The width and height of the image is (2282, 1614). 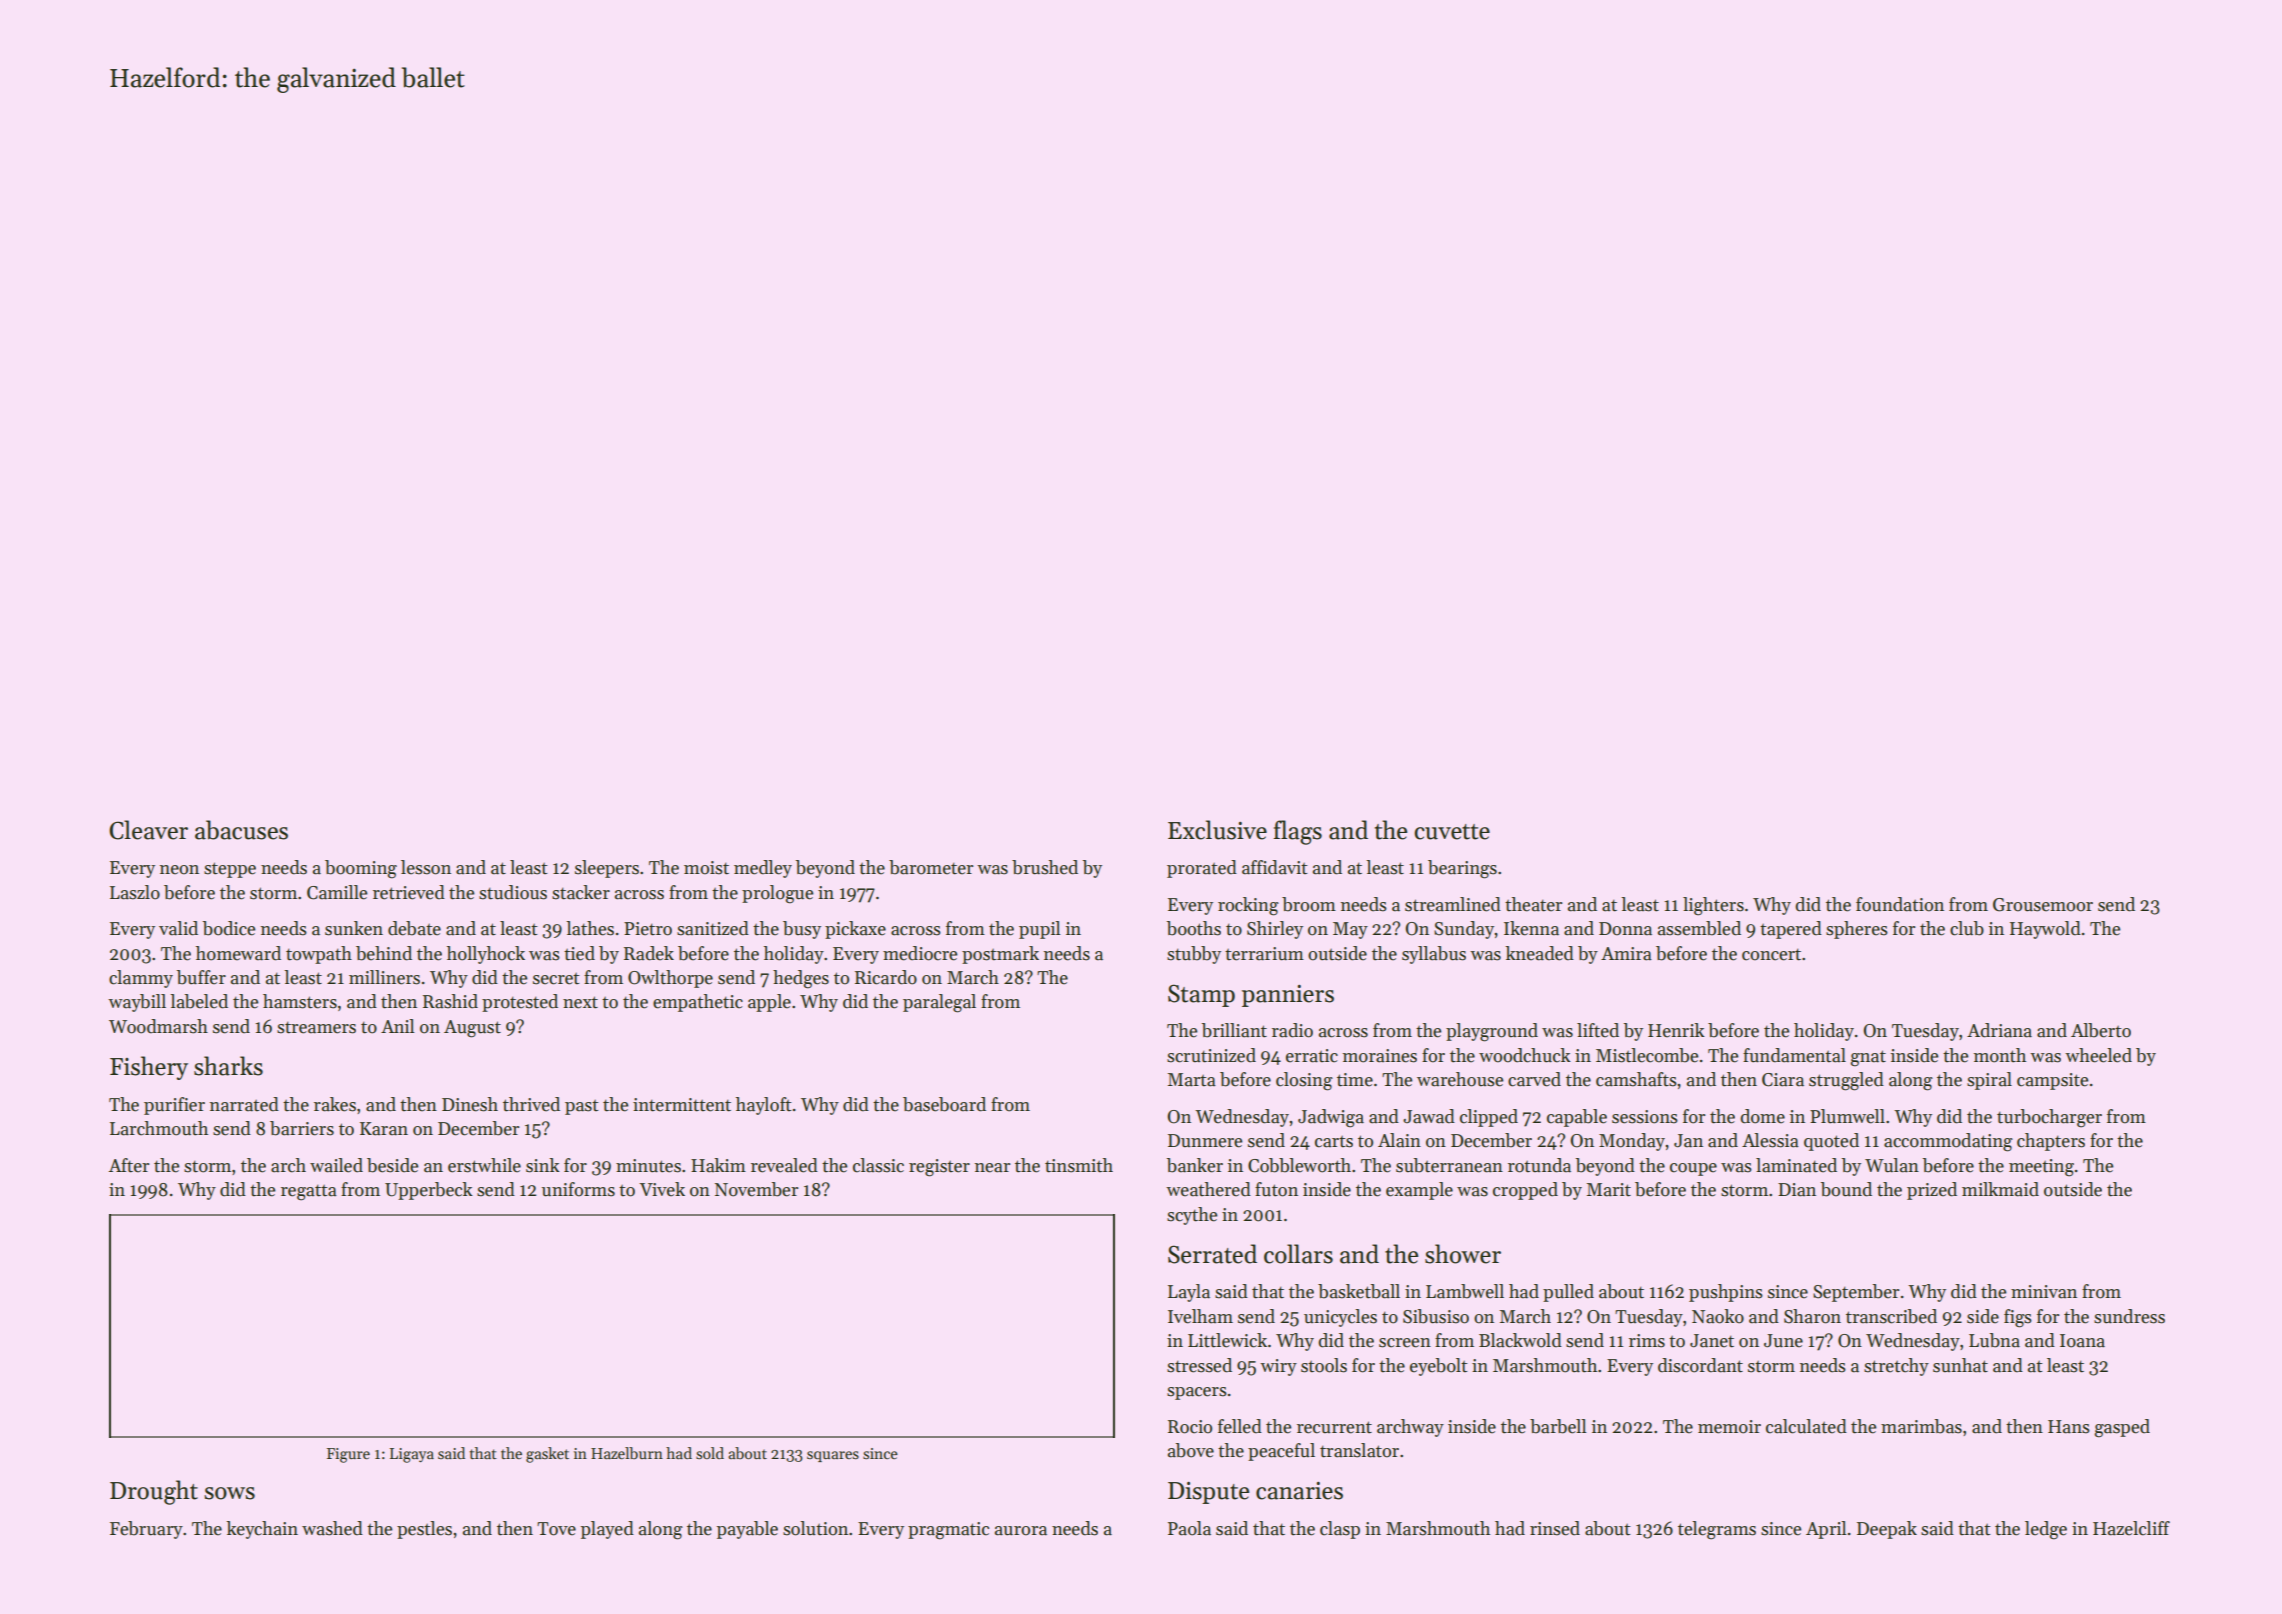 I want to click on played, so click(x=607, y=1530).
